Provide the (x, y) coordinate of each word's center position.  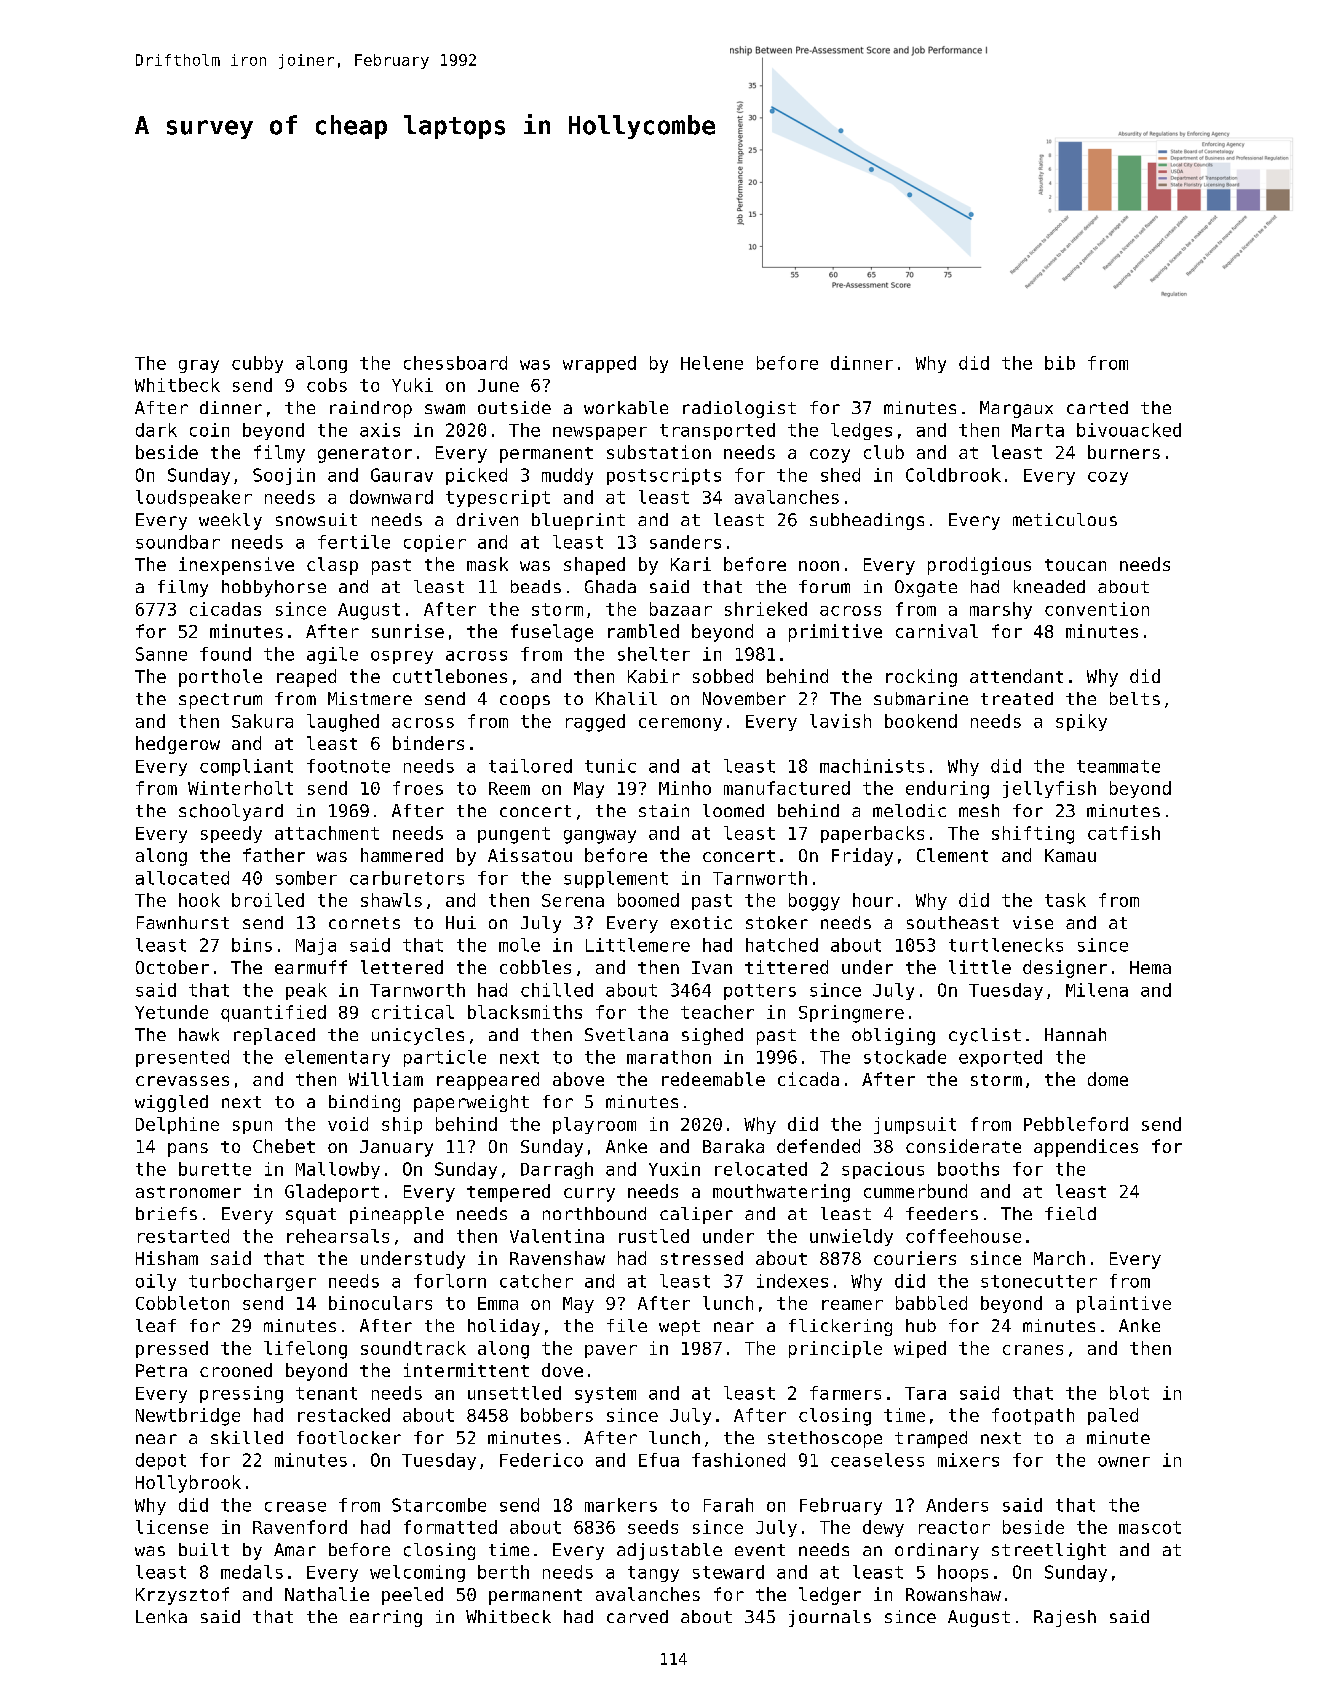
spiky (1081, 722)
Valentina (557, 1236)
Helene (712, 363)
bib (1060, 363)
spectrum (220, 701)
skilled (247, 1437)
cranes (1033, 1350)
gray (199, 366)
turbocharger (252, 1282)
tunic (610, 766)
